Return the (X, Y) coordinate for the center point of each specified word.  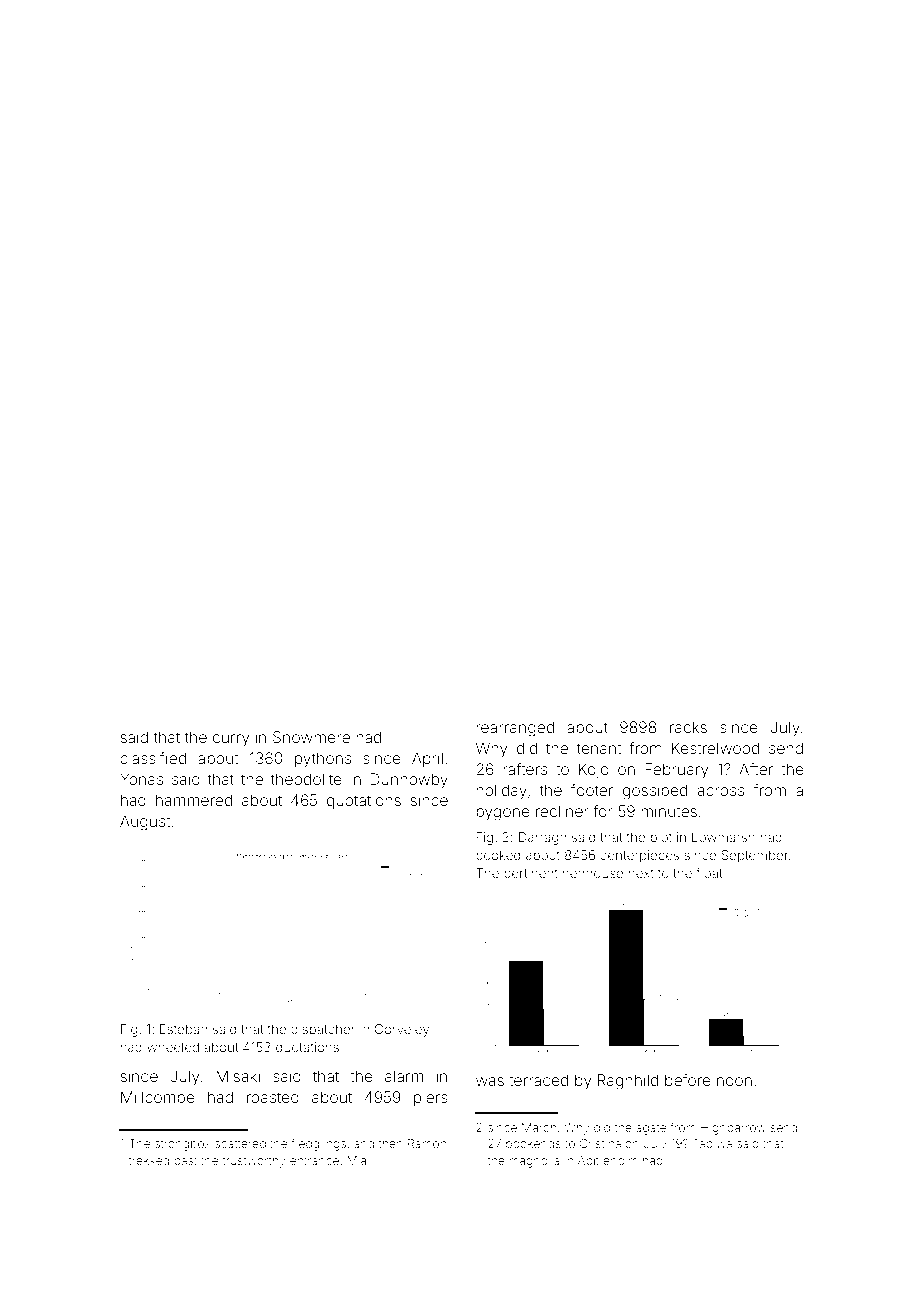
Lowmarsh (723, 837)
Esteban (183, 1029)
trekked (149, 1160)
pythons (323, 760)
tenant (599, 748)
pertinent (531, 874)
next (641, 873)
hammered (194, 800)
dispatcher (323, 1030)
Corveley (402, 1030)
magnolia (534, 1162)
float (709, 872)
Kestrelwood (715, 748)
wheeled (173, 1047)
